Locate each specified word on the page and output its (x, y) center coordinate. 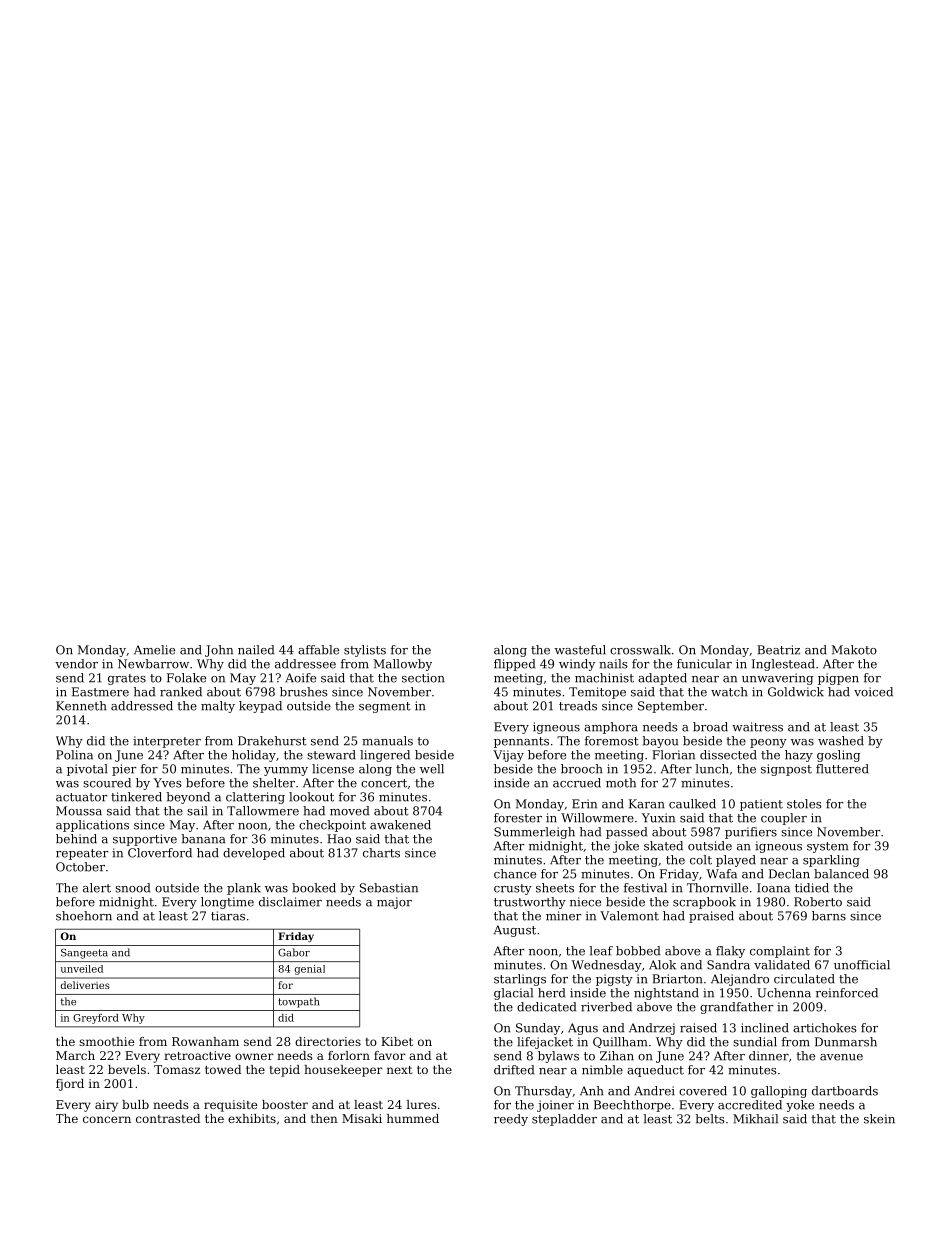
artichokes (825, 1028)
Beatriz (778, 650)
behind (76, 839)
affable (318, 650)
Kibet (397, 1041)
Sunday (538, 1029)
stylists (365, 651)
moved (349, 811)
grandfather (737, 1008)
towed (223, 1069)
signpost (786, 770)
